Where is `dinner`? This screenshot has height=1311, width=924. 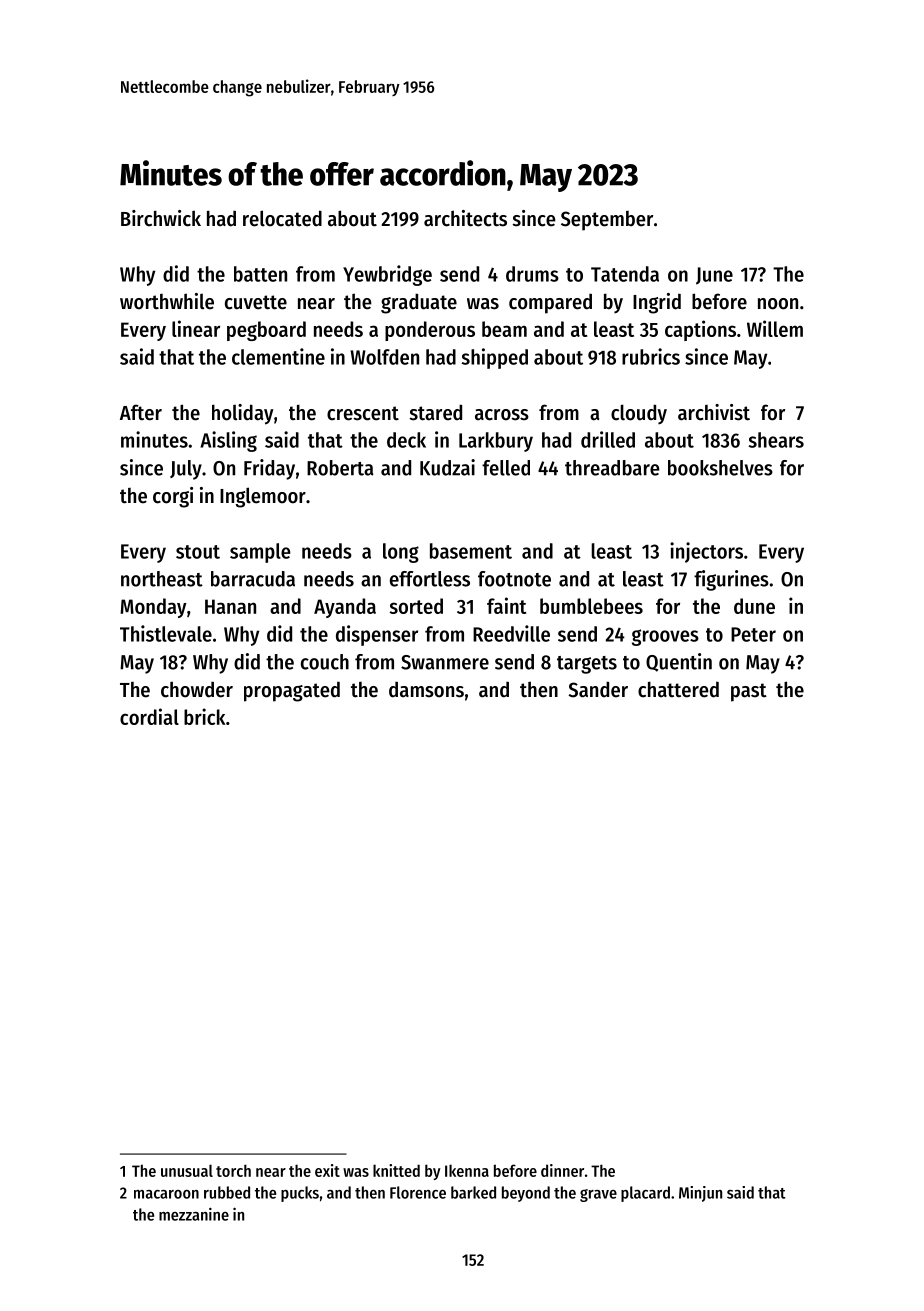 dinner is located at coordinates (562, 1170).
